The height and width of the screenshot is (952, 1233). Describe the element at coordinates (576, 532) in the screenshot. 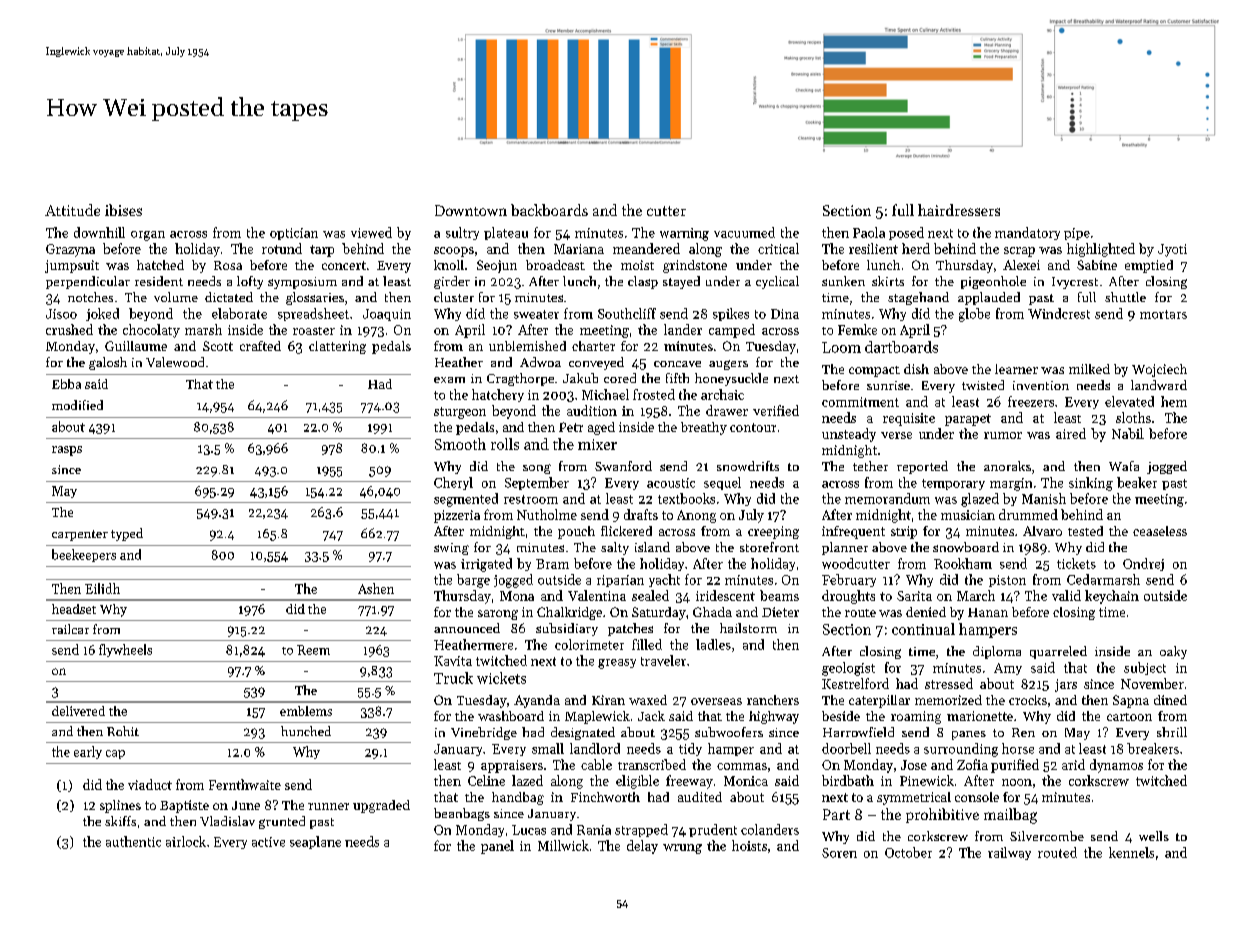

I see `pouch` at that location.
